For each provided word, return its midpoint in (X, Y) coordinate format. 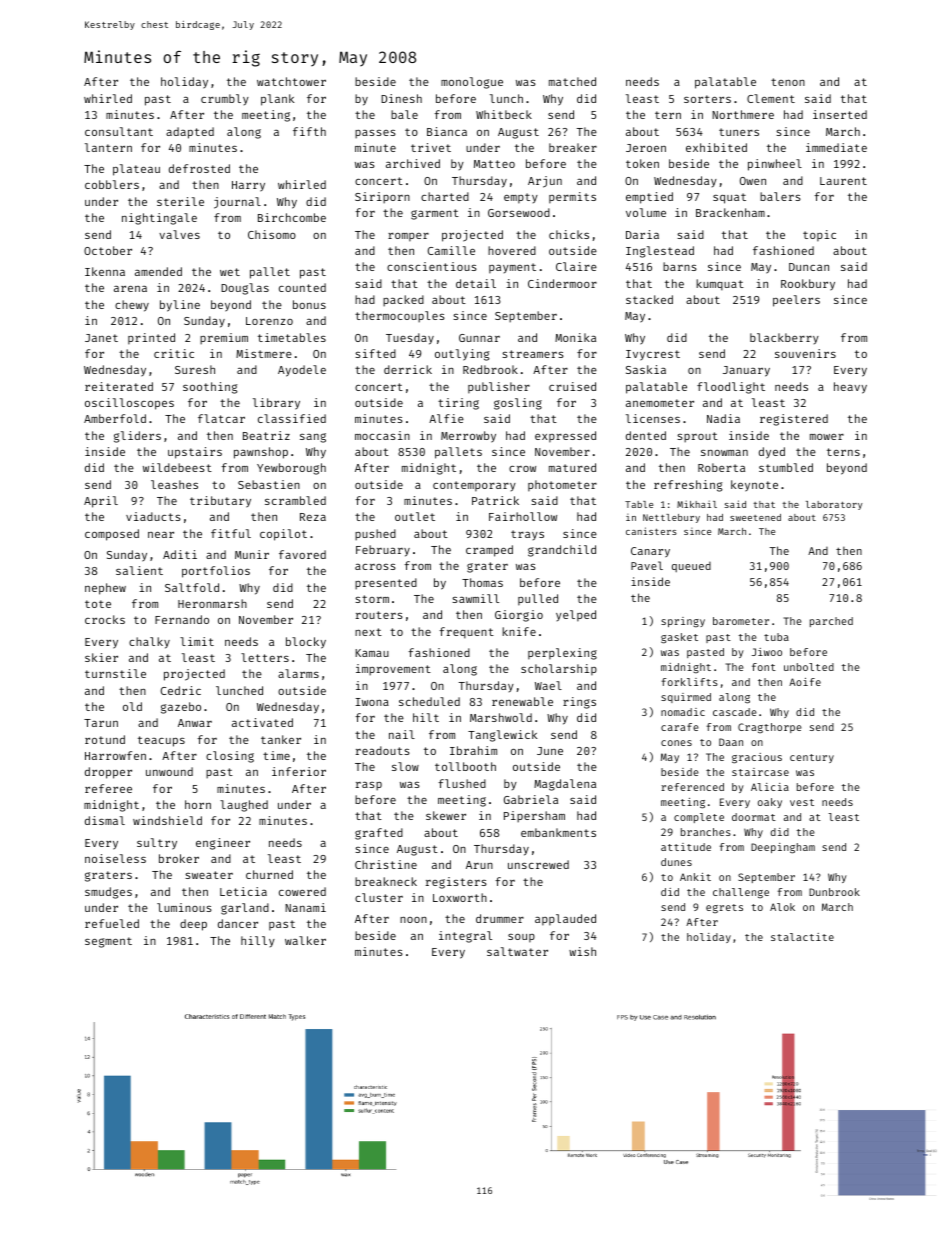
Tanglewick (502, 736)
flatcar (221, 418)
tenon (788, 82)
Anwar (195, 723)
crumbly (225, 99)
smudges (108, 893)
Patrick (495, 500)
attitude (686, 847)
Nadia (723, 418)
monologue (472, 83)
